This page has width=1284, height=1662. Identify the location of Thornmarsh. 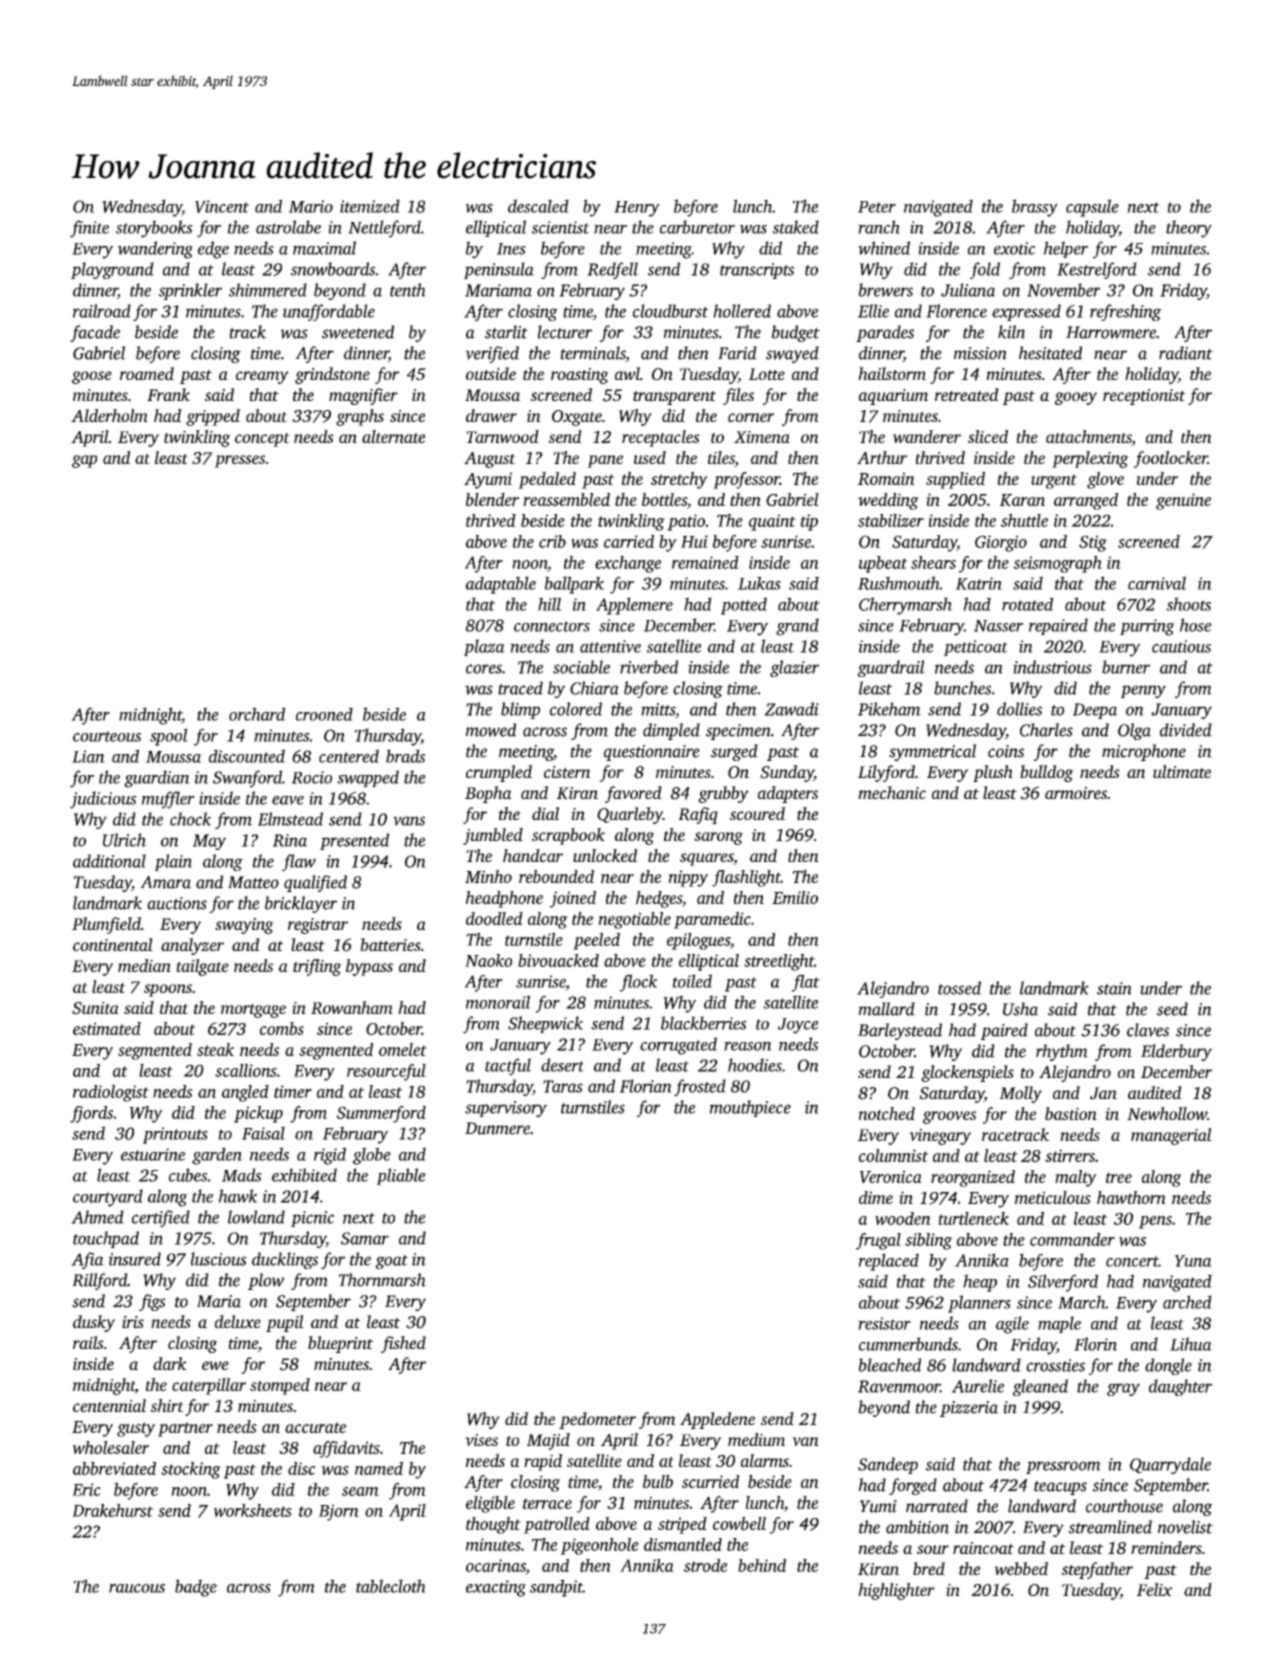
(382, 1280).
